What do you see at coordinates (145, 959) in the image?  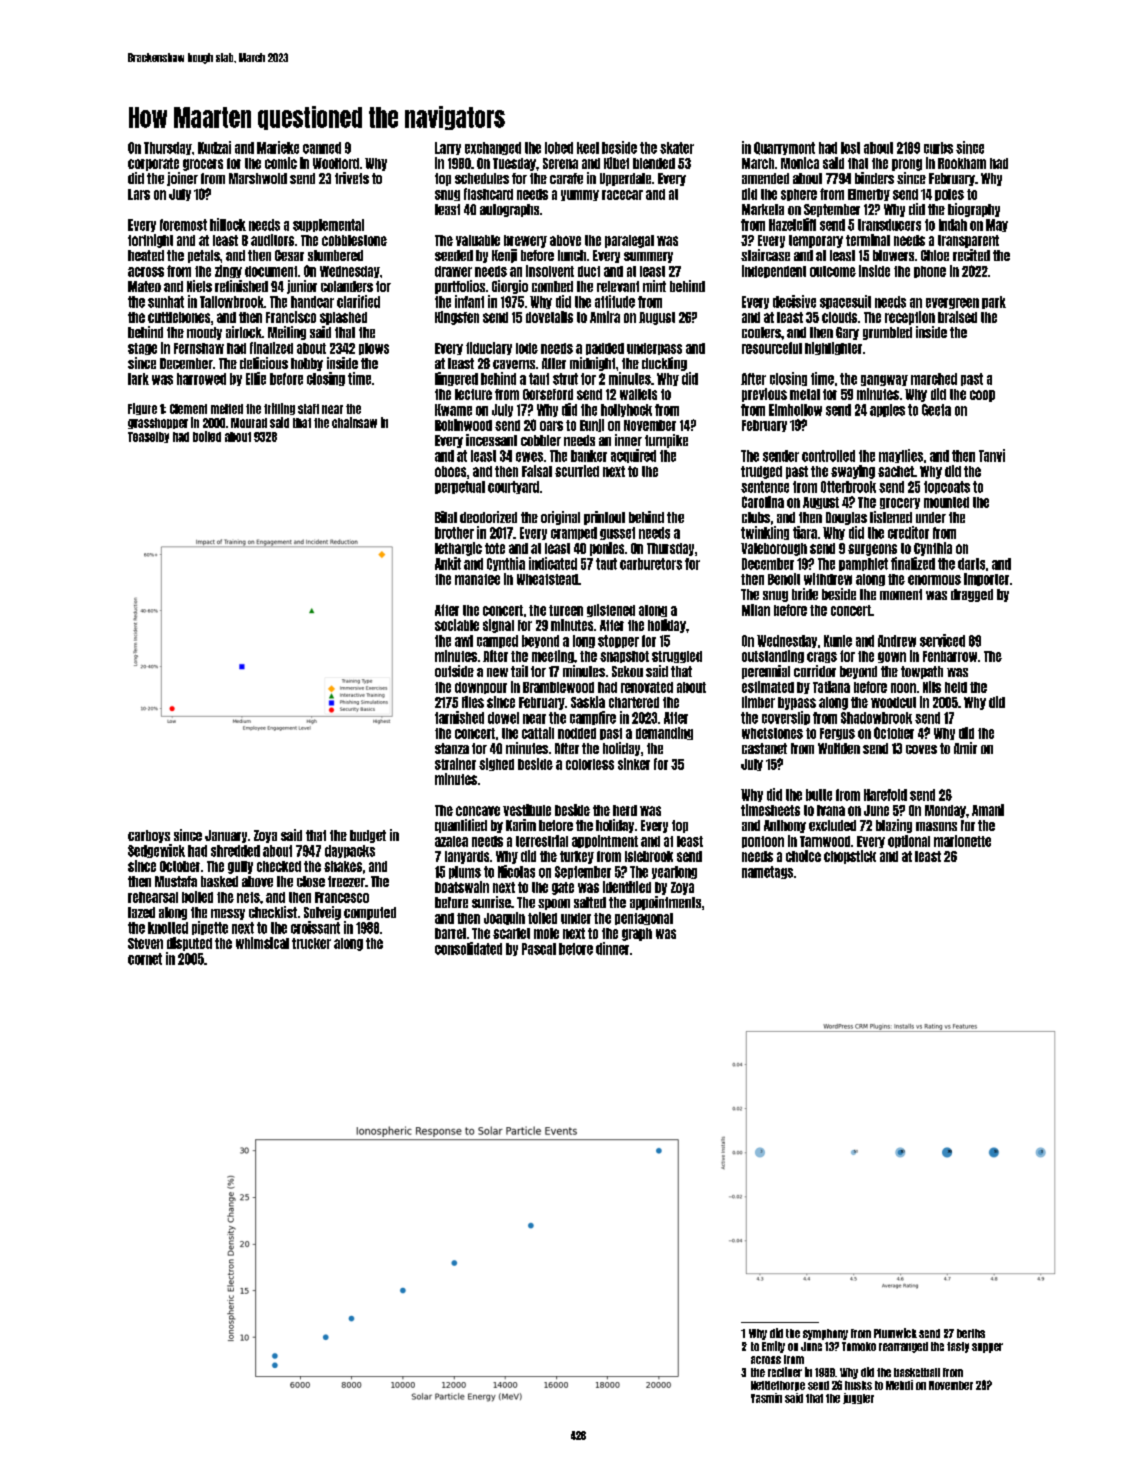 I see `cornet` at bounding box center [145, 959].
